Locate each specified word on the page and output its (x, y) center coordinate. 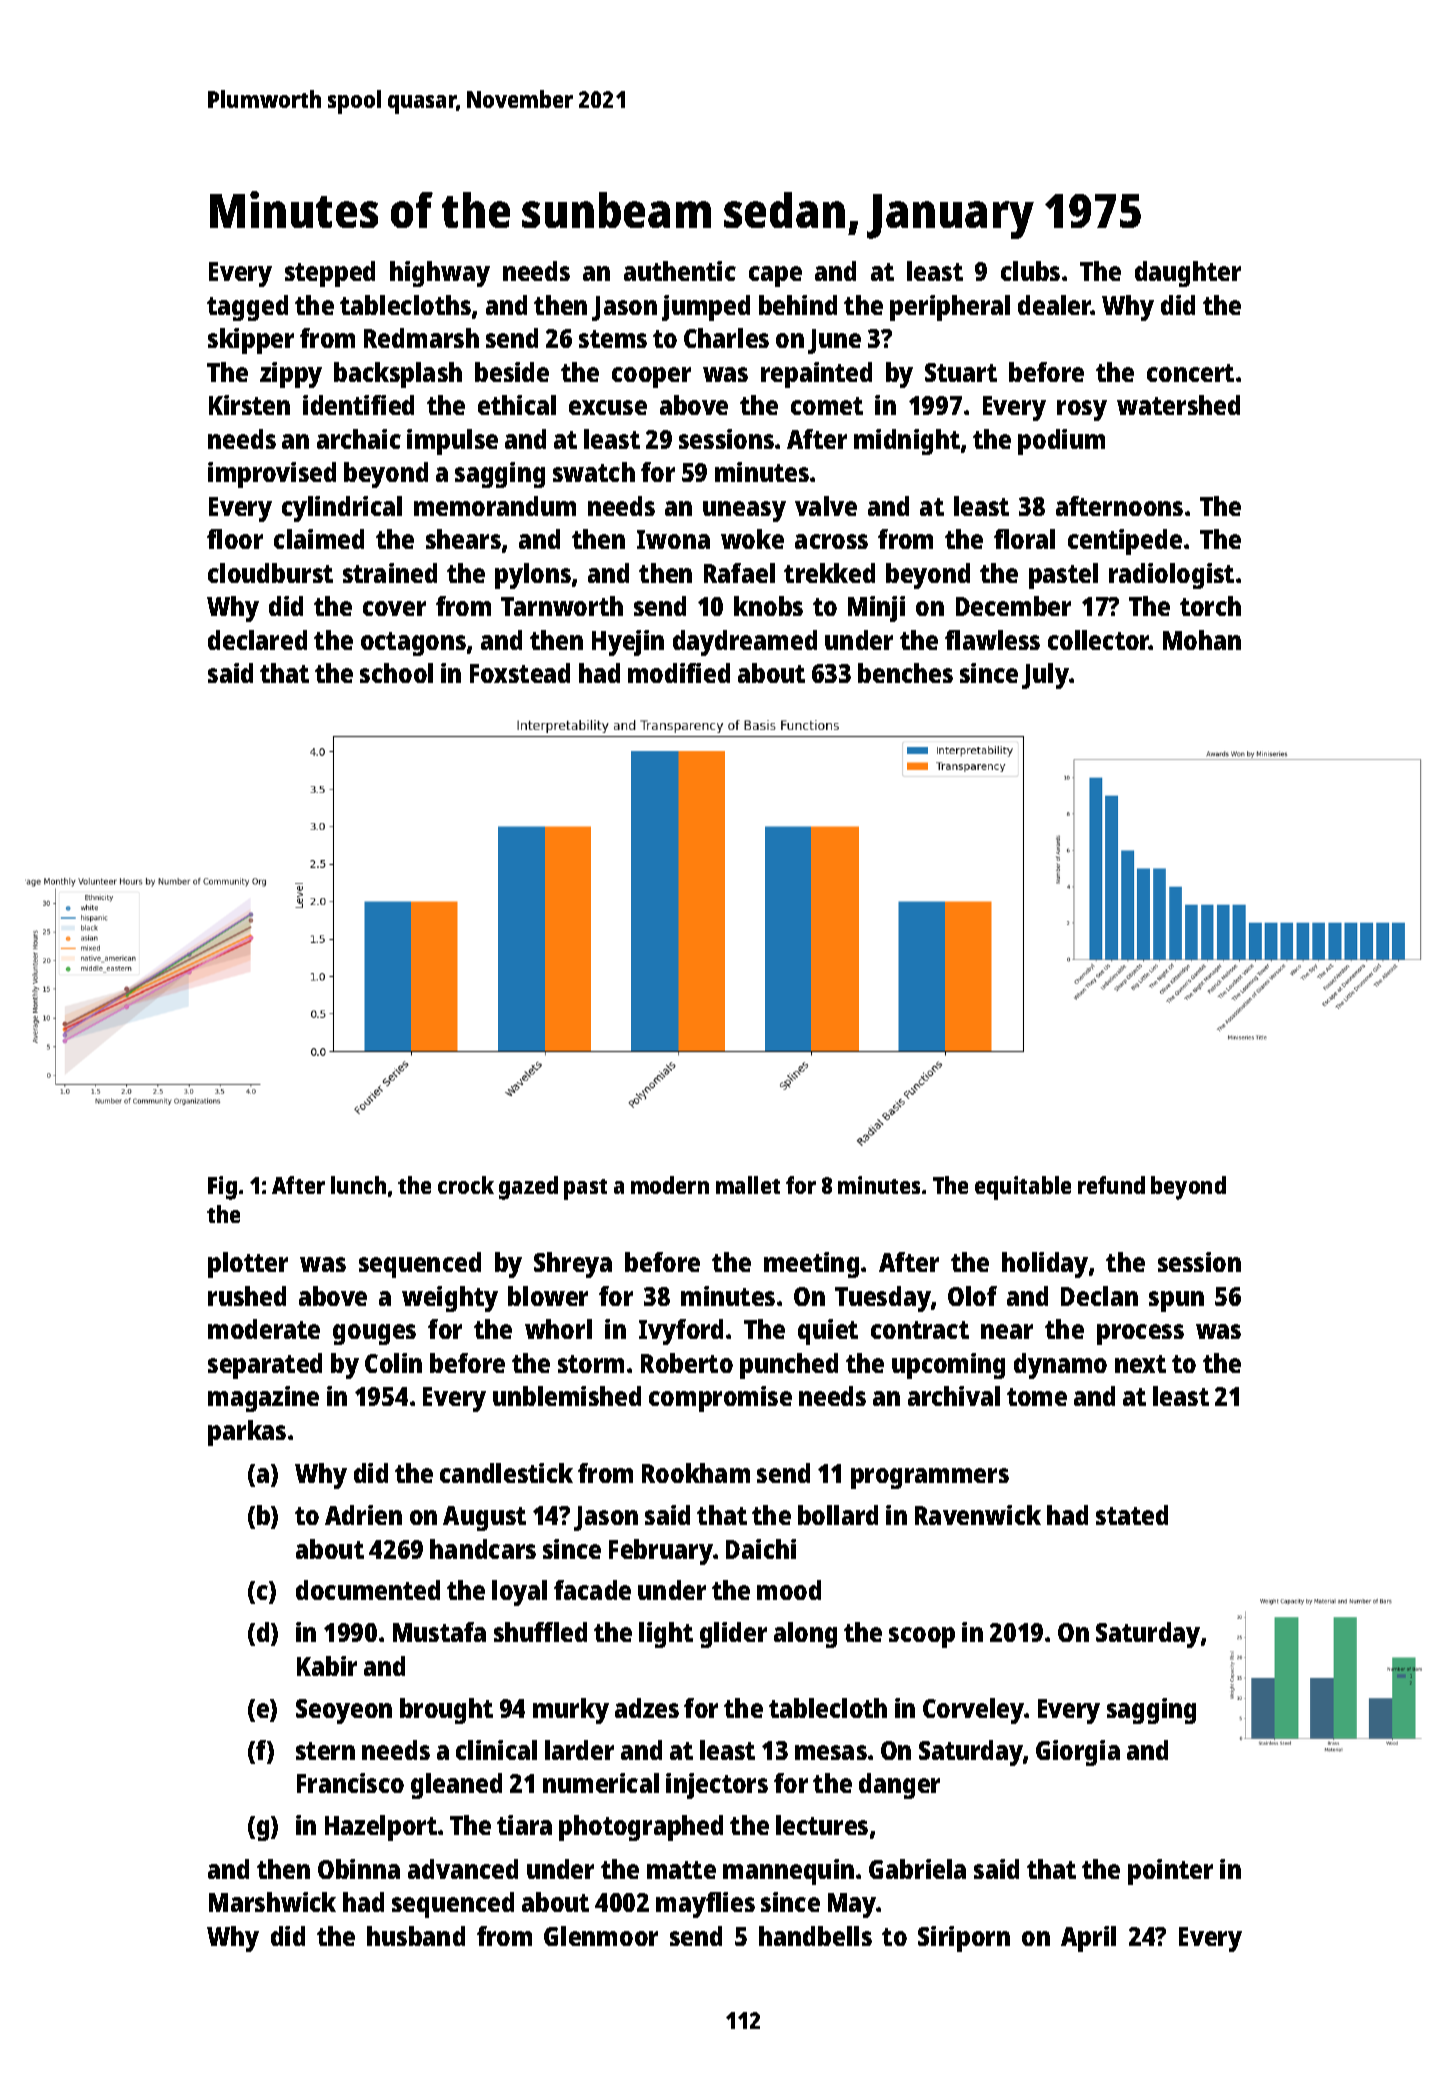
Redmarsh (421, 338)
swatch (594, 472)
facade (592, 1590)
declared (257, 640)
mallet (748, 1185)
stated (1132, 1515)
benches (905, 673)
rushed (247, 1296)
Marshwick (272, 1902)
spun (1176, 1301)
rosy (1082, 410)
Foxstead (520, 673)
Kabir (327, 1666)
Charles (726, 338)
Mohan (1202, 640)
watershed (1178, 405)
